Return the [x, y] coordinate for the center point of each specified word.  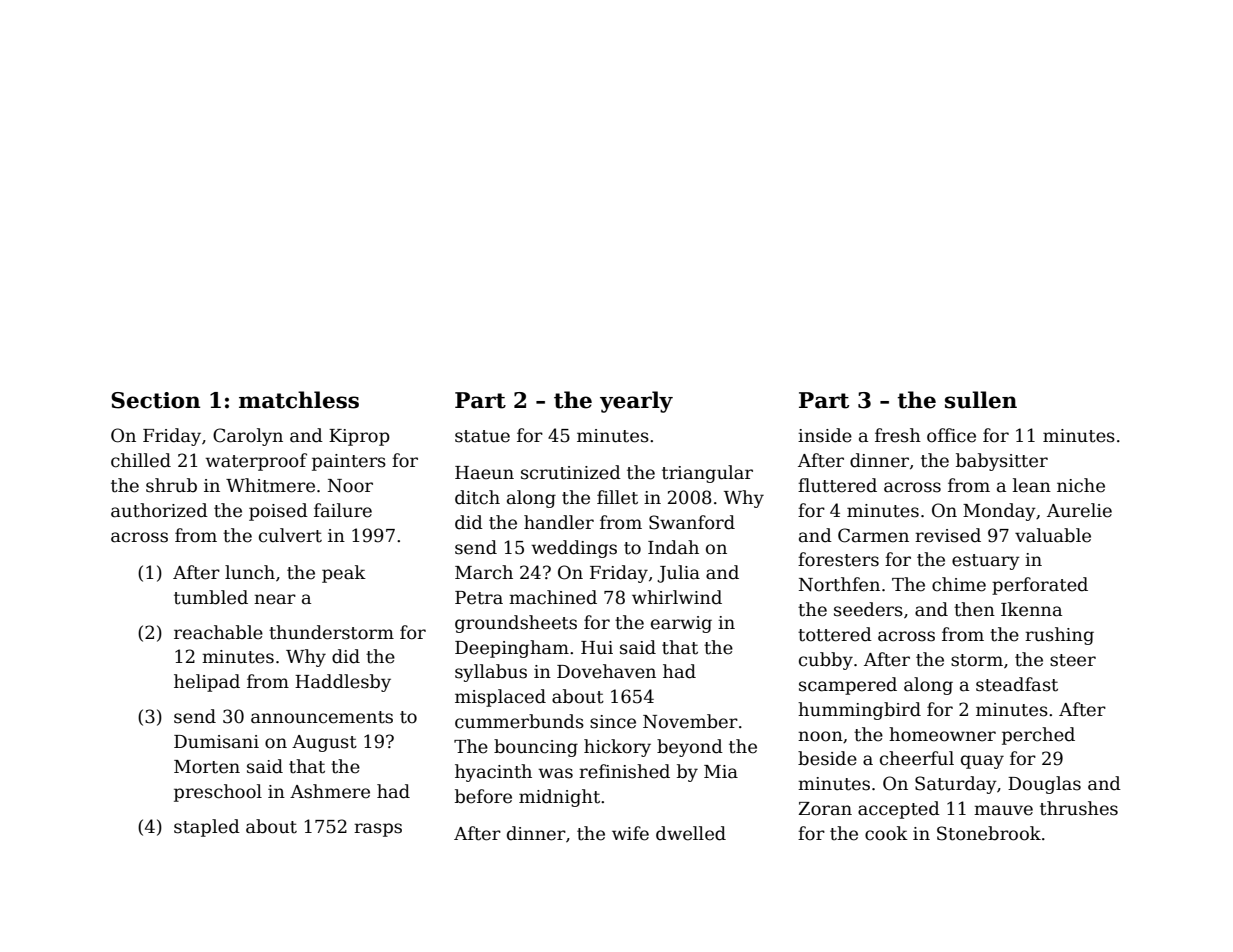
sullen [981, 400]
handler [559, 522]
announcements [322, 717]
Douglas [1044, 785]
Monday [999, 512]
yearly [636, 402]
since [613, 722]
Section [155, 400]
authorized [159, 510]
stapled [207, 828]
